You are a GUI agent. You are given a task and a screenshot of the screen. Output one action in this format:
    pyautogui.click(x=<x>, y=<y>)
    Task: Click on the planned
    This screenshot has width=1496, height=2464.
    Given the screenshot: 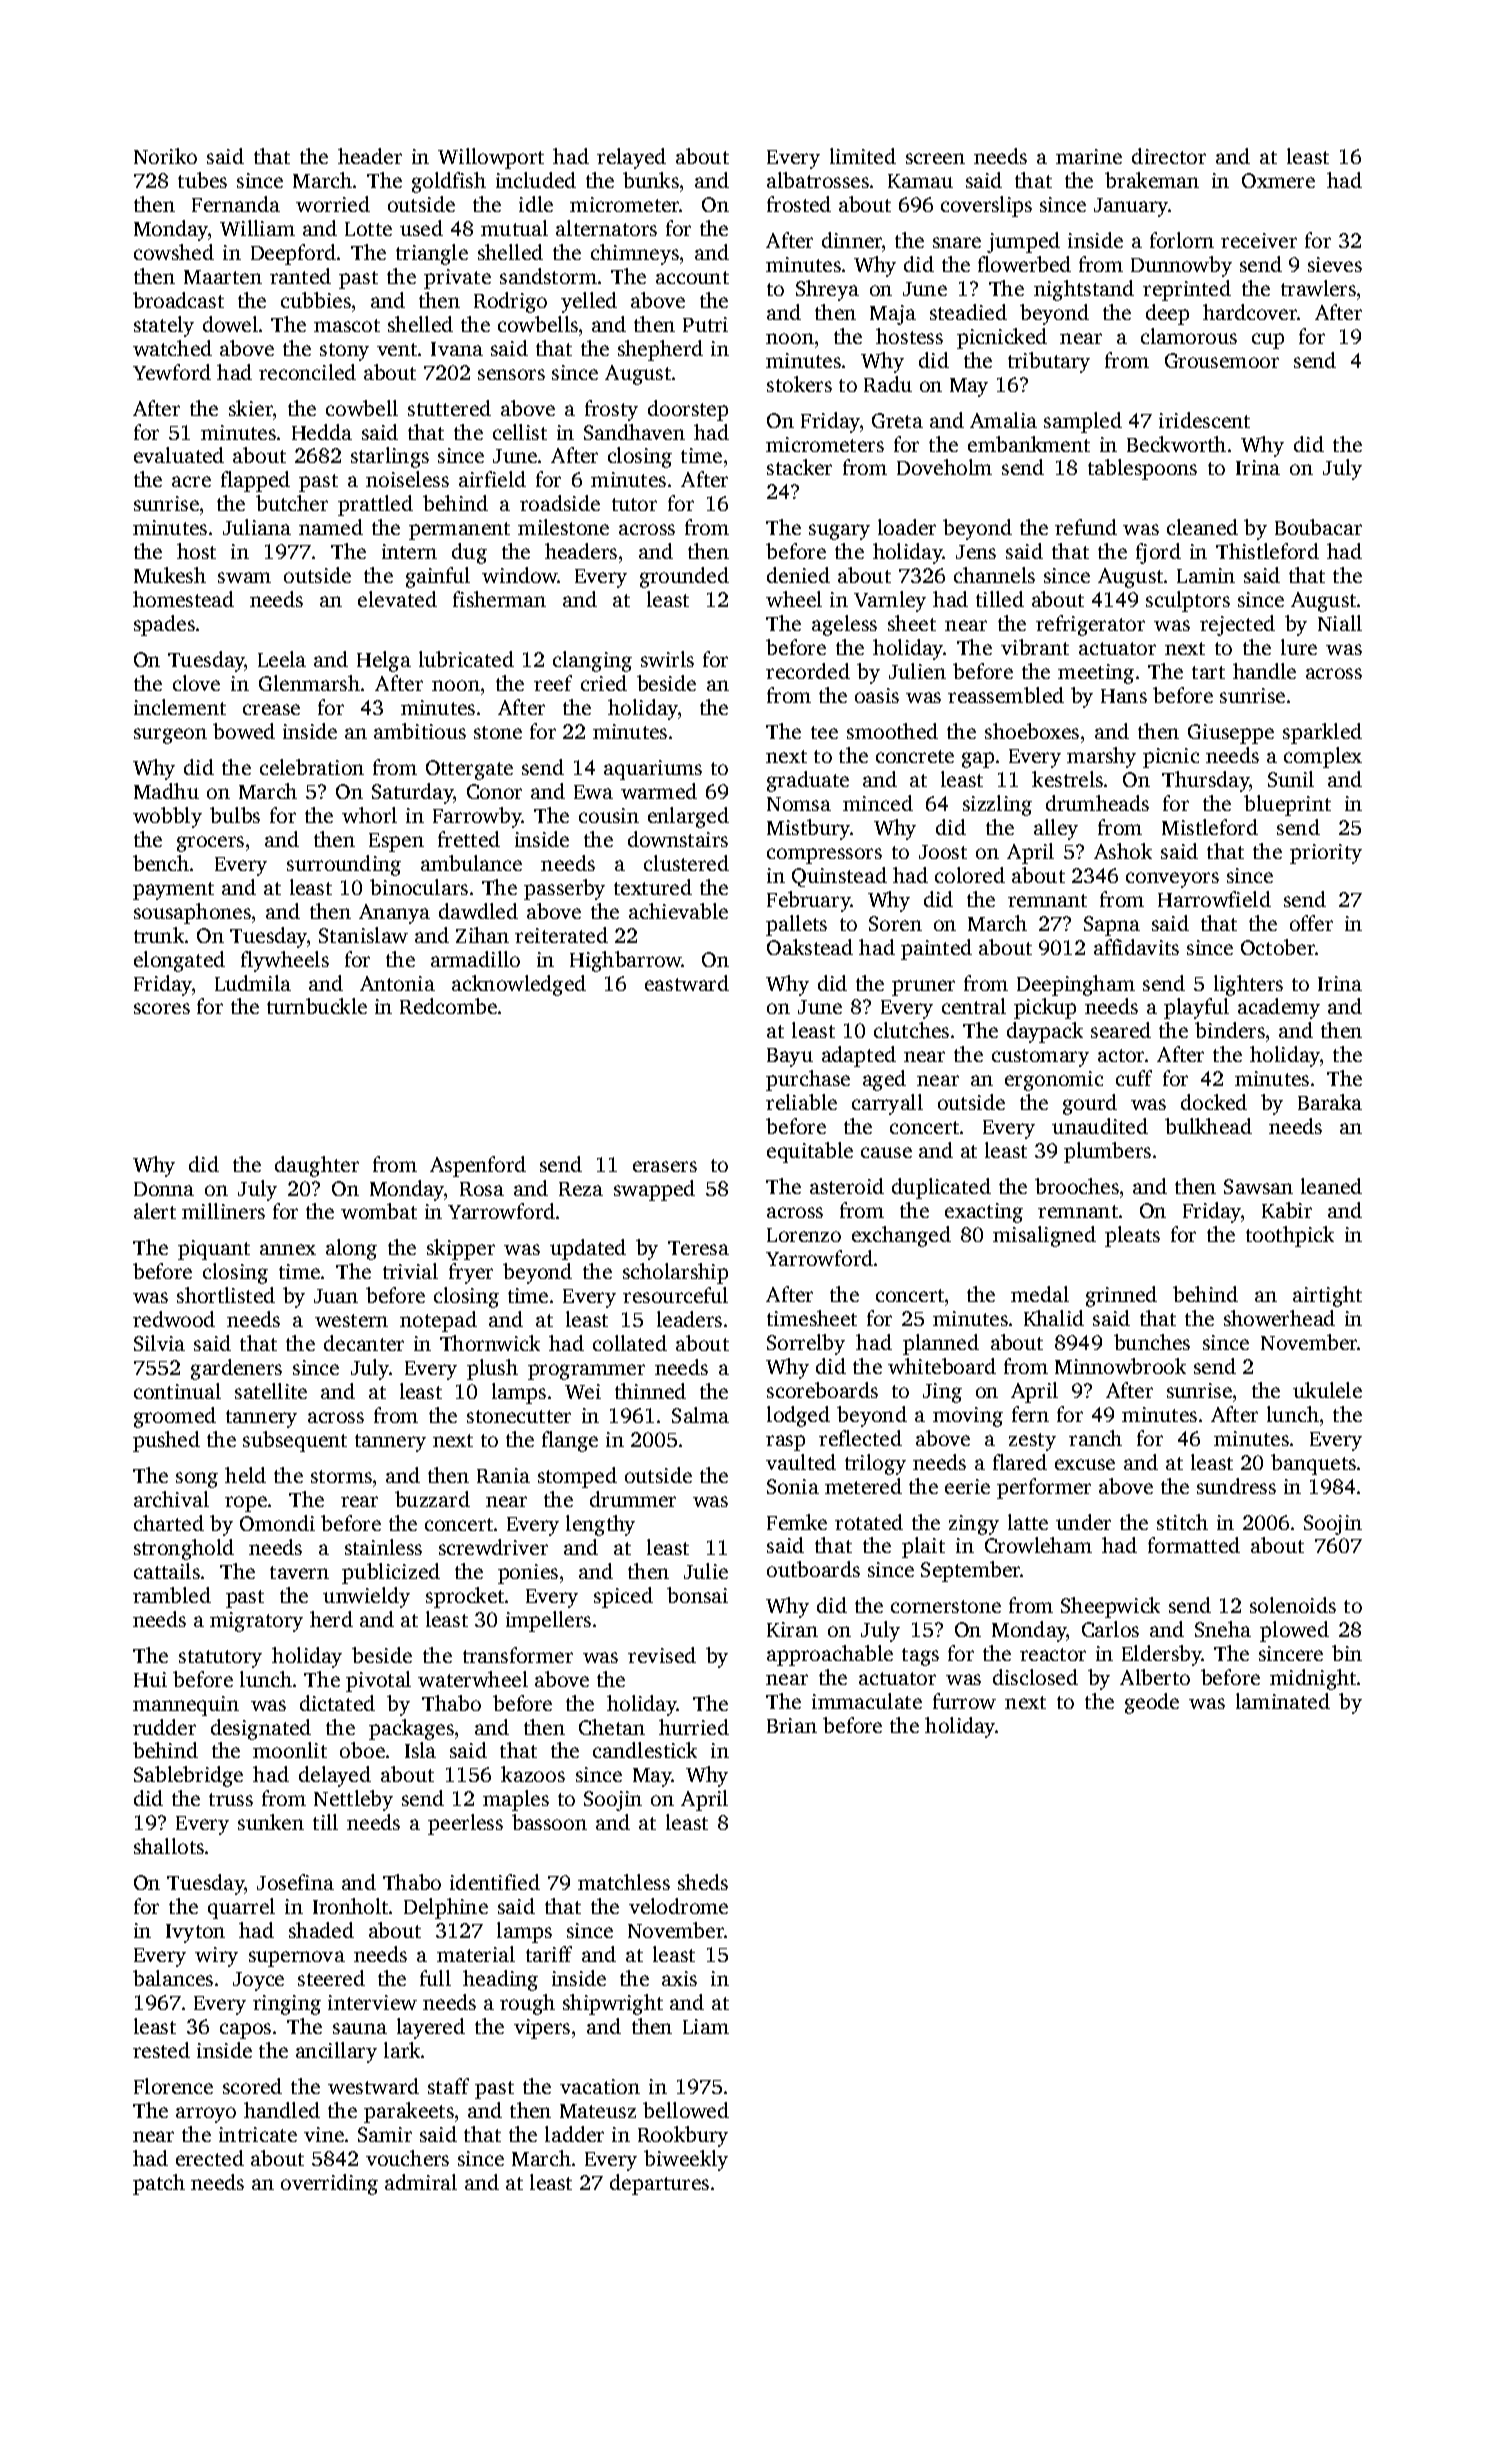 What is the action you would take?
    pyautogui.click(x=941, y=1344)
